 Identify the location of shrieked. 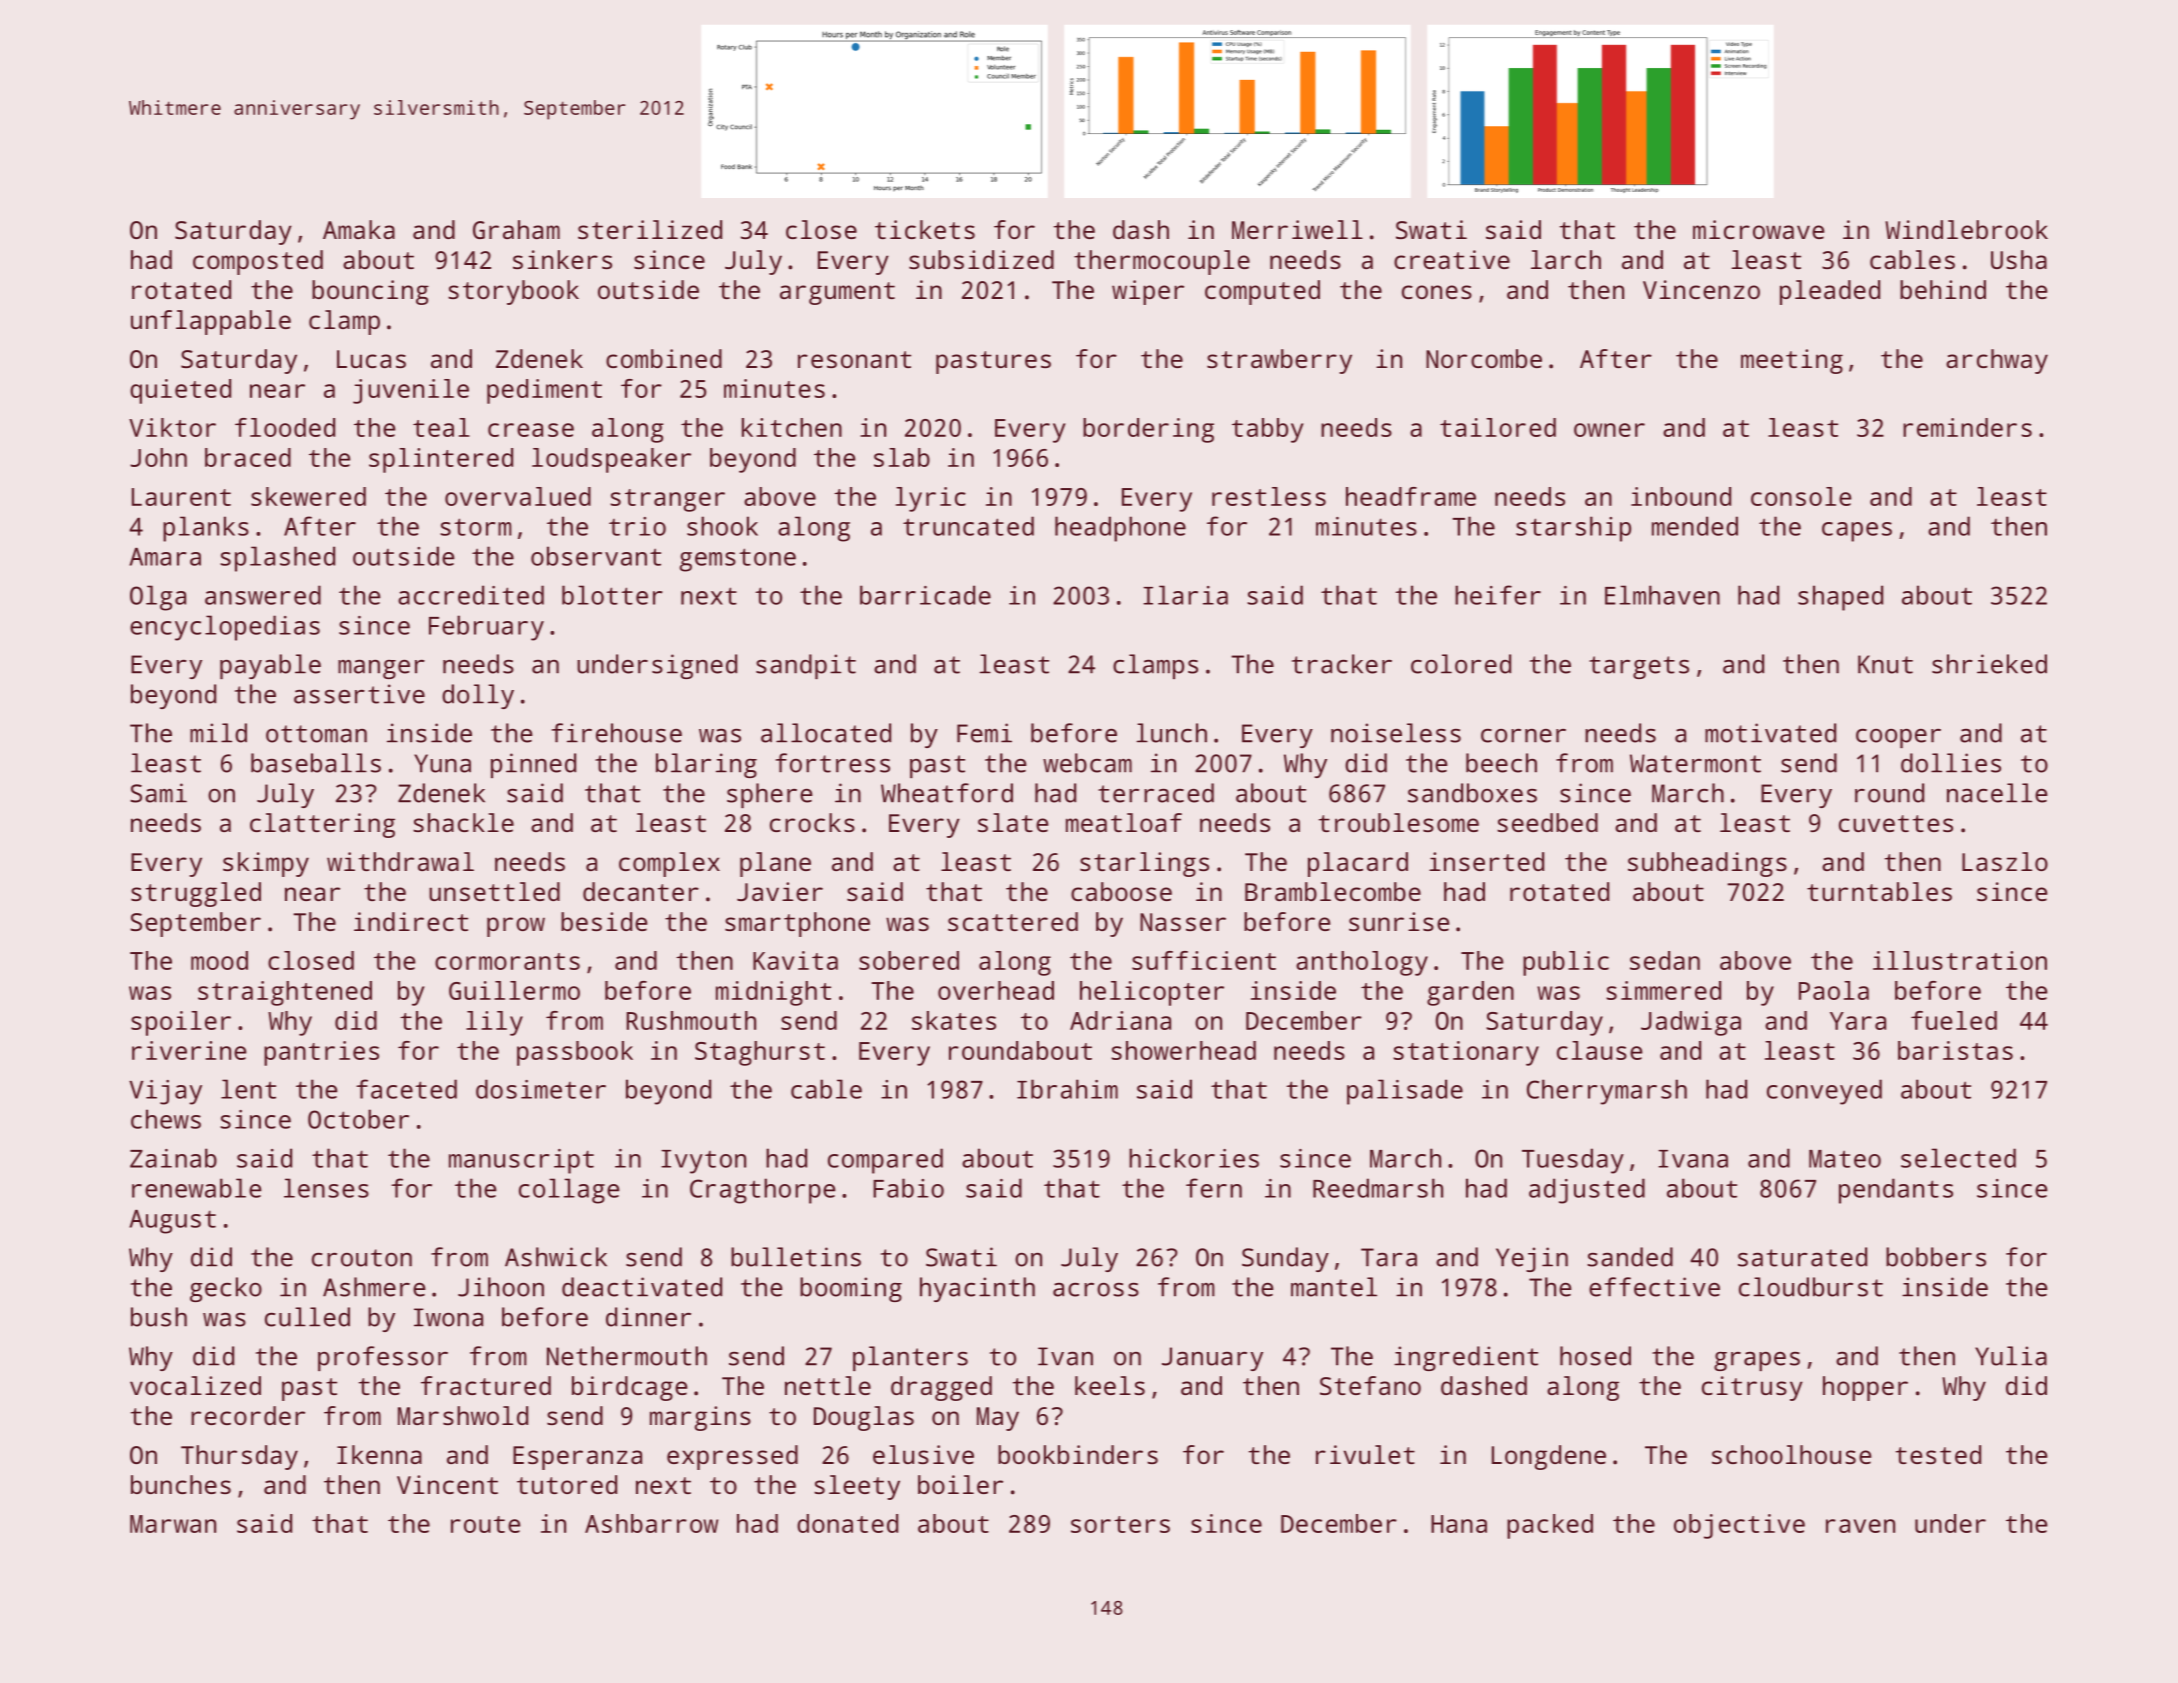
(1989, 664).
